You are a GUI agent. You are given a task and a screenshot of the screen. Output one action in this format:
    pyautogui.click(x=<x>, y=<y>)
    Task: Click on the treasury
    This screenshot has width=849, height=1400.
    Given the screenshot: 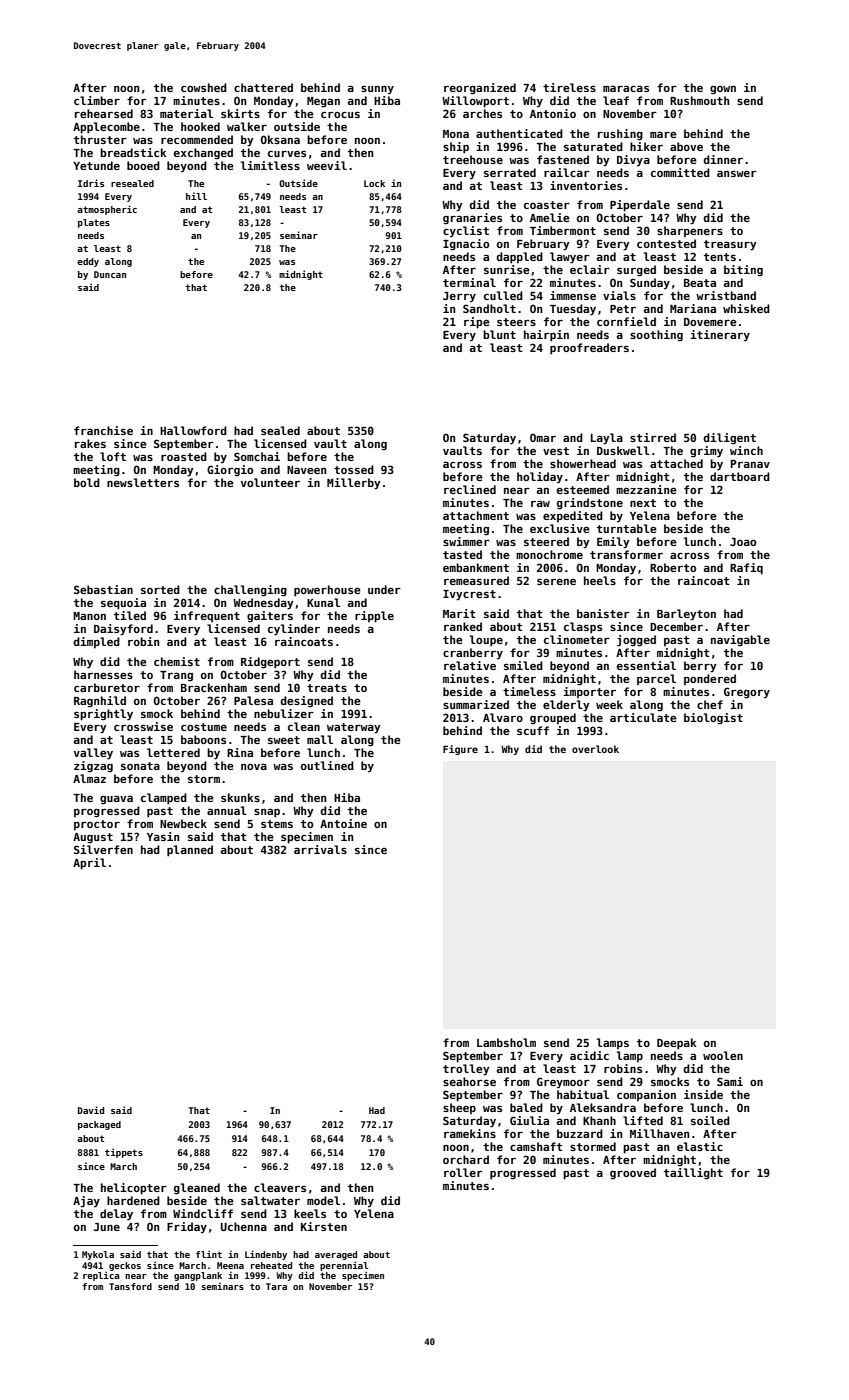 What is the action you would take?
    pyautogui.click(x=730, y=245)
